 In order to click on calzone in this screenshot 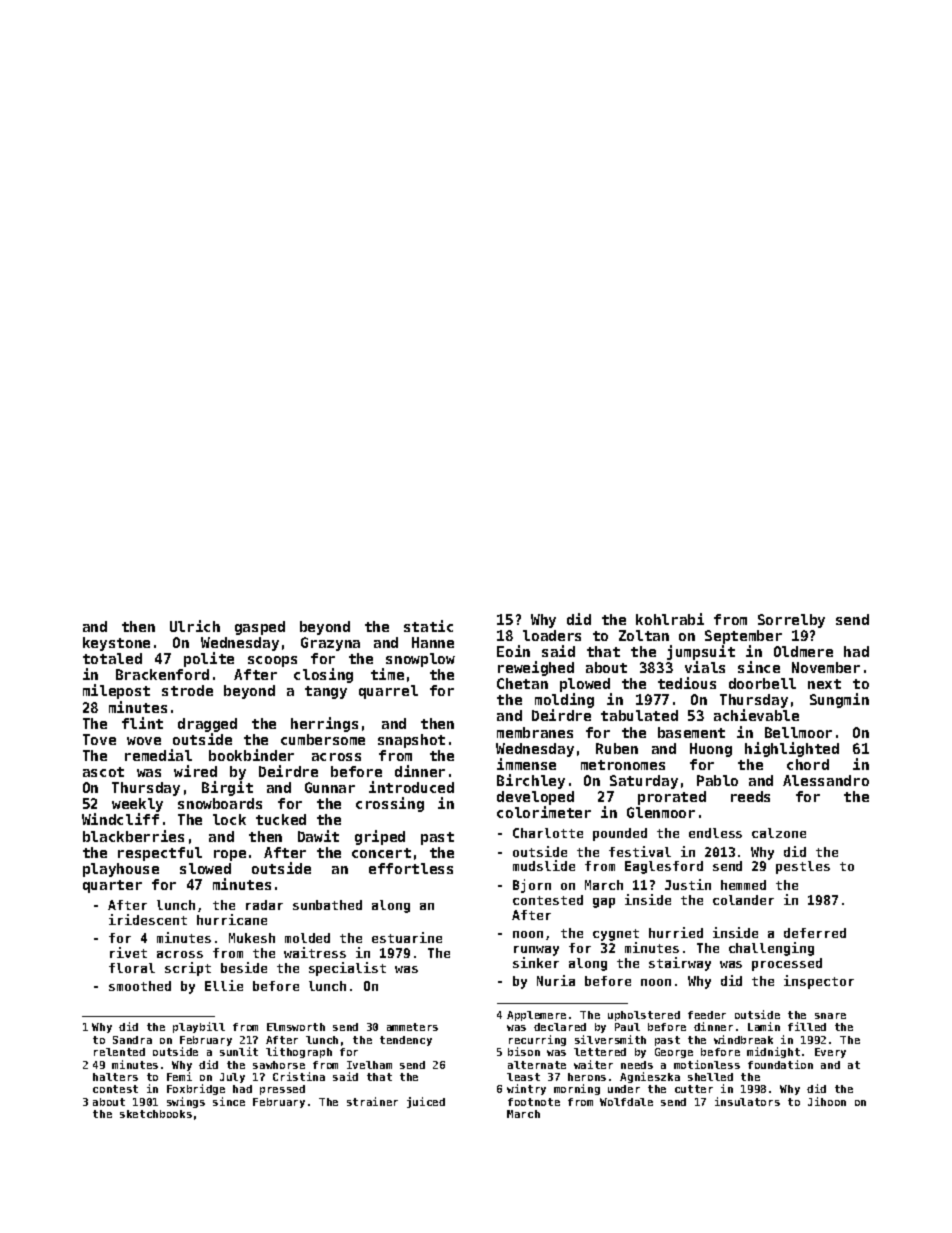, I will do `click(779, 833)`.
